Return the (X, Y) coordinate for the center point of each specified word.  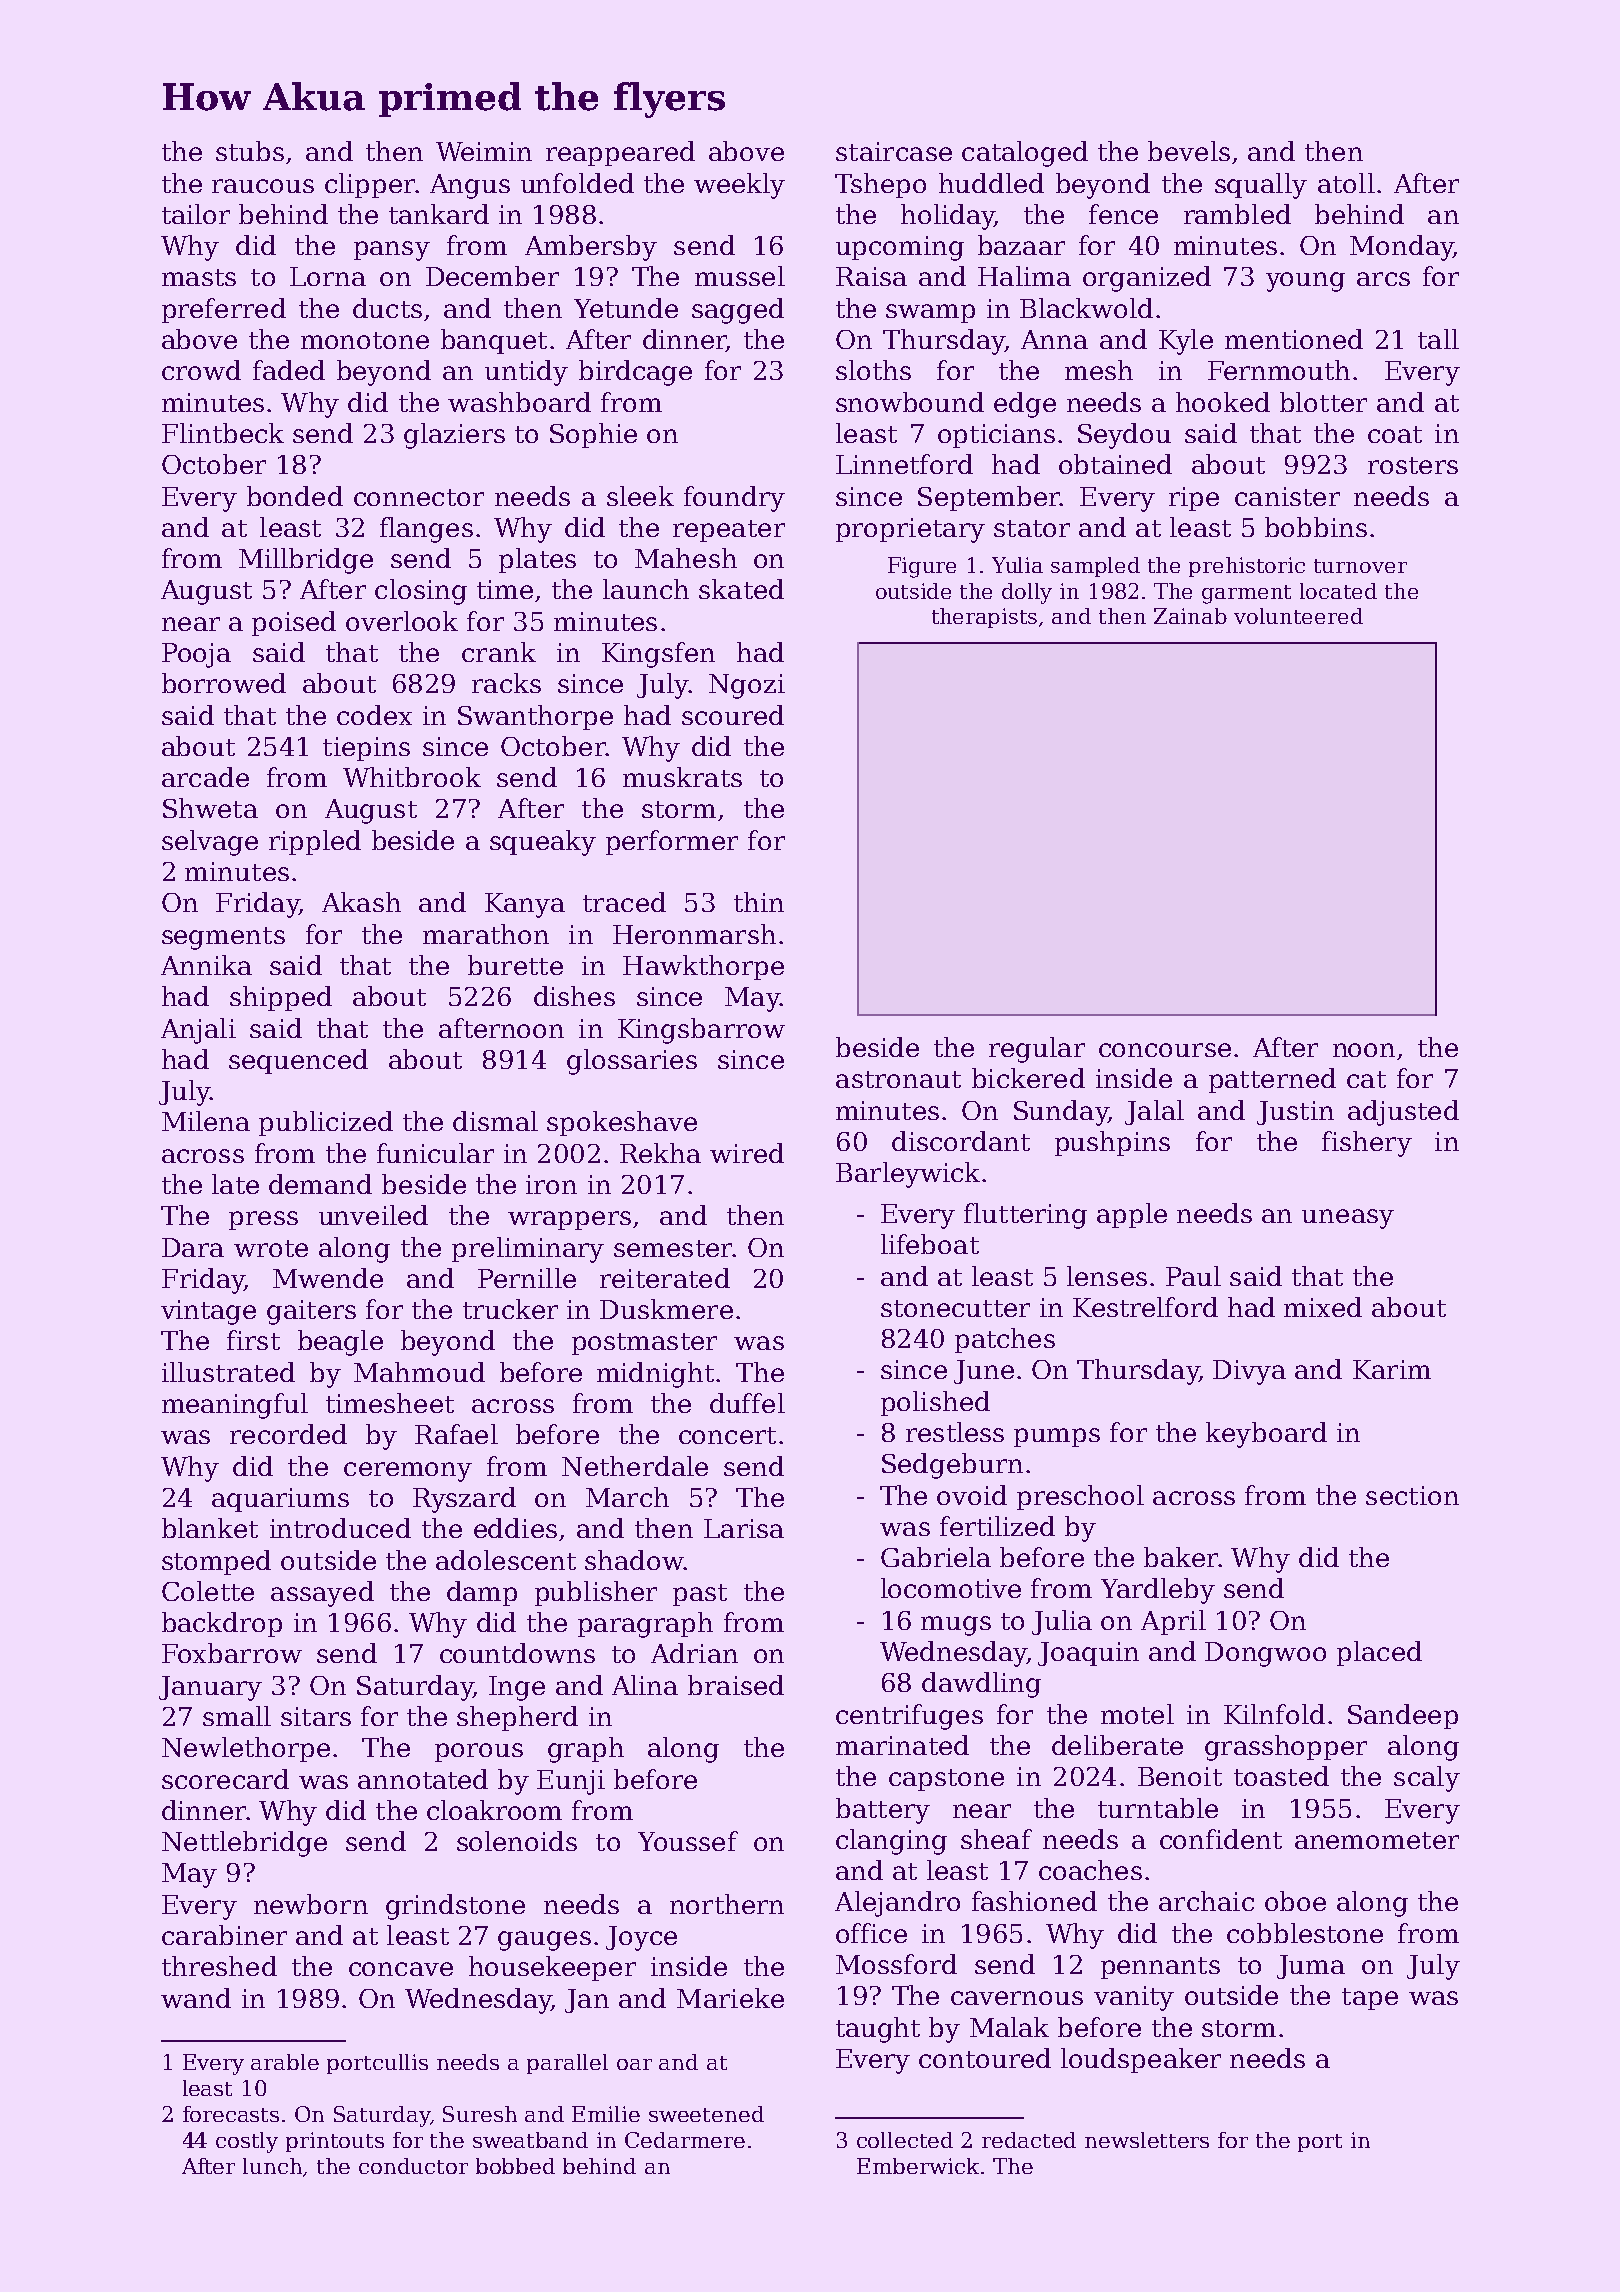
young (1305, 282)
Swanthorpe (535, 717)
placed (1379, 1653)
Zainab (1190, 616)
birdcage (635, 373)
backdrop (222, 1624)
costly (247, 2142)
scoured (733, 715)
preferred (224, 310)
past (700, 1595)
